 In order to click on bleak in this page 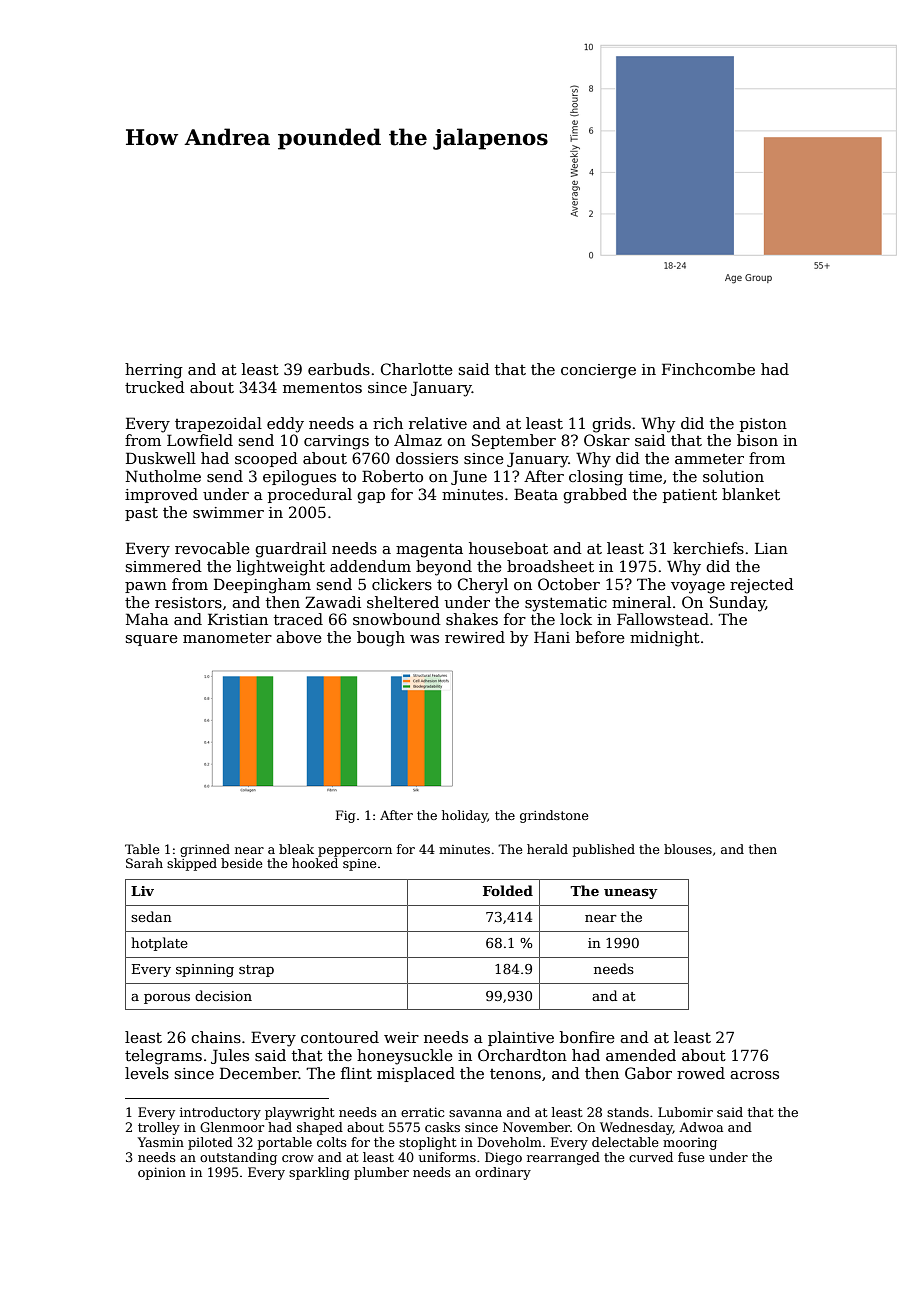, I will do `click(296, 849)`.
